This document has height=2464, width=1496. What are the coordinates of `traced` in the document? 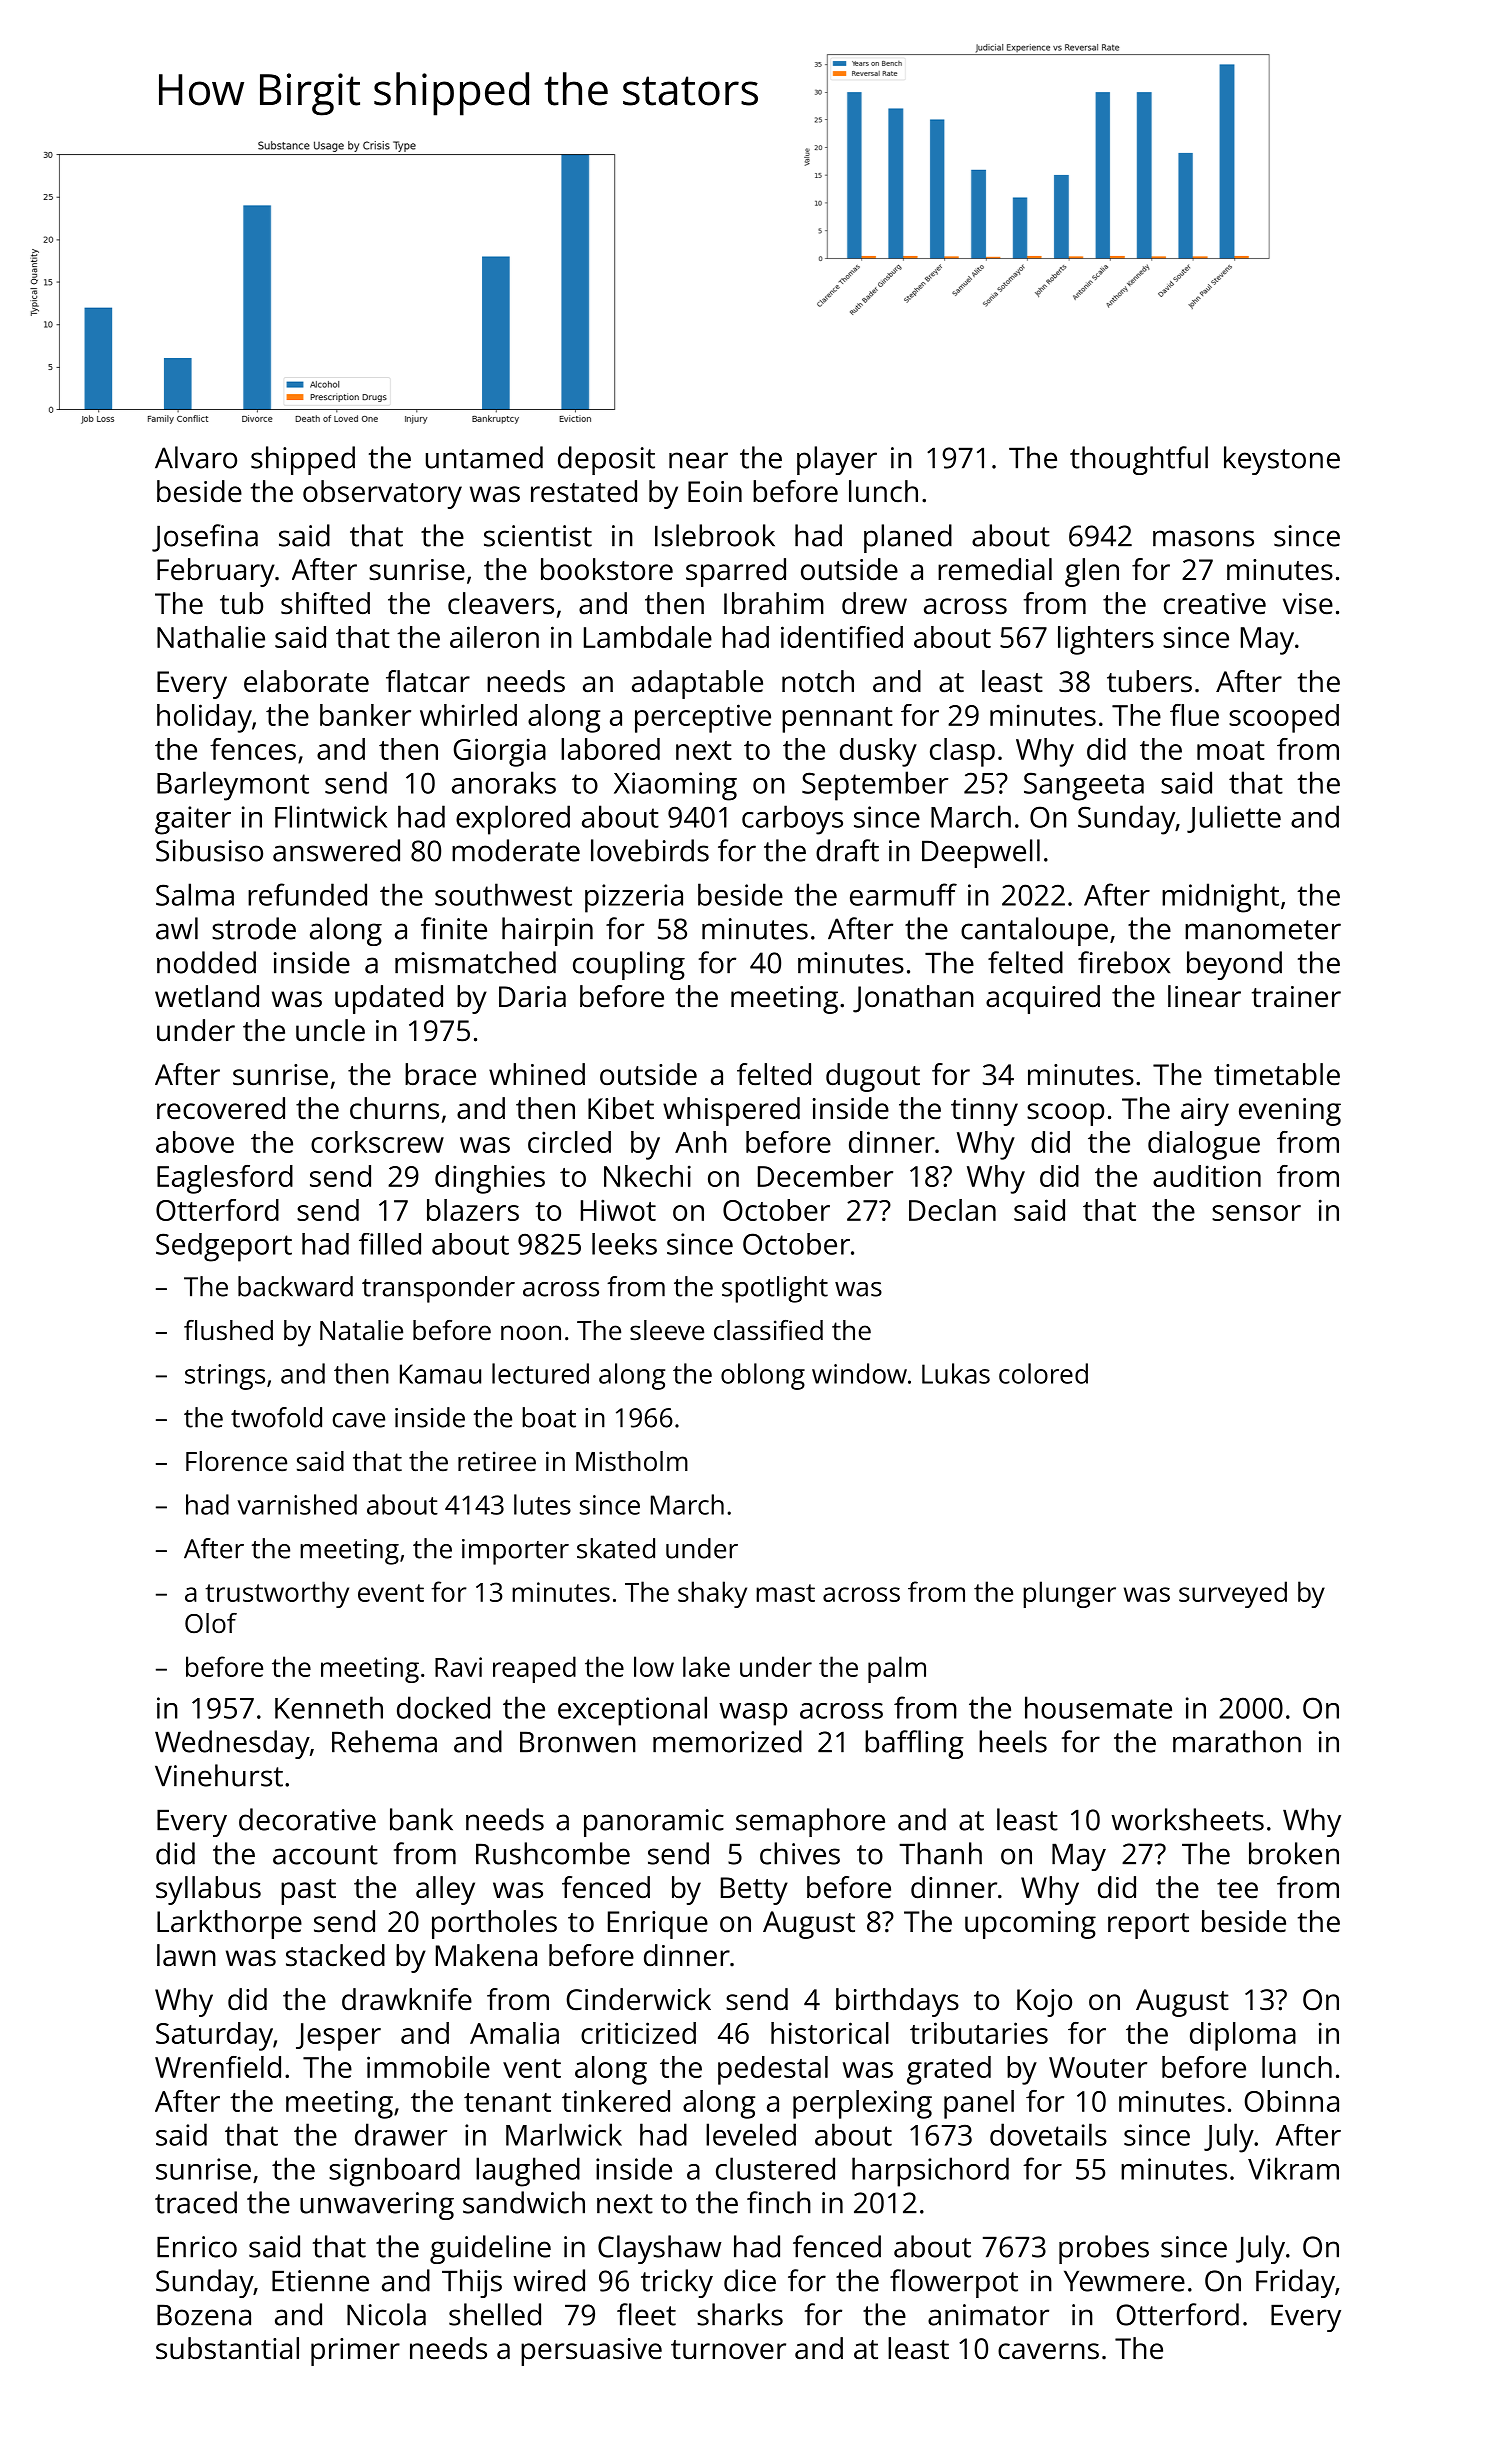 It's located at (196, 2202).
